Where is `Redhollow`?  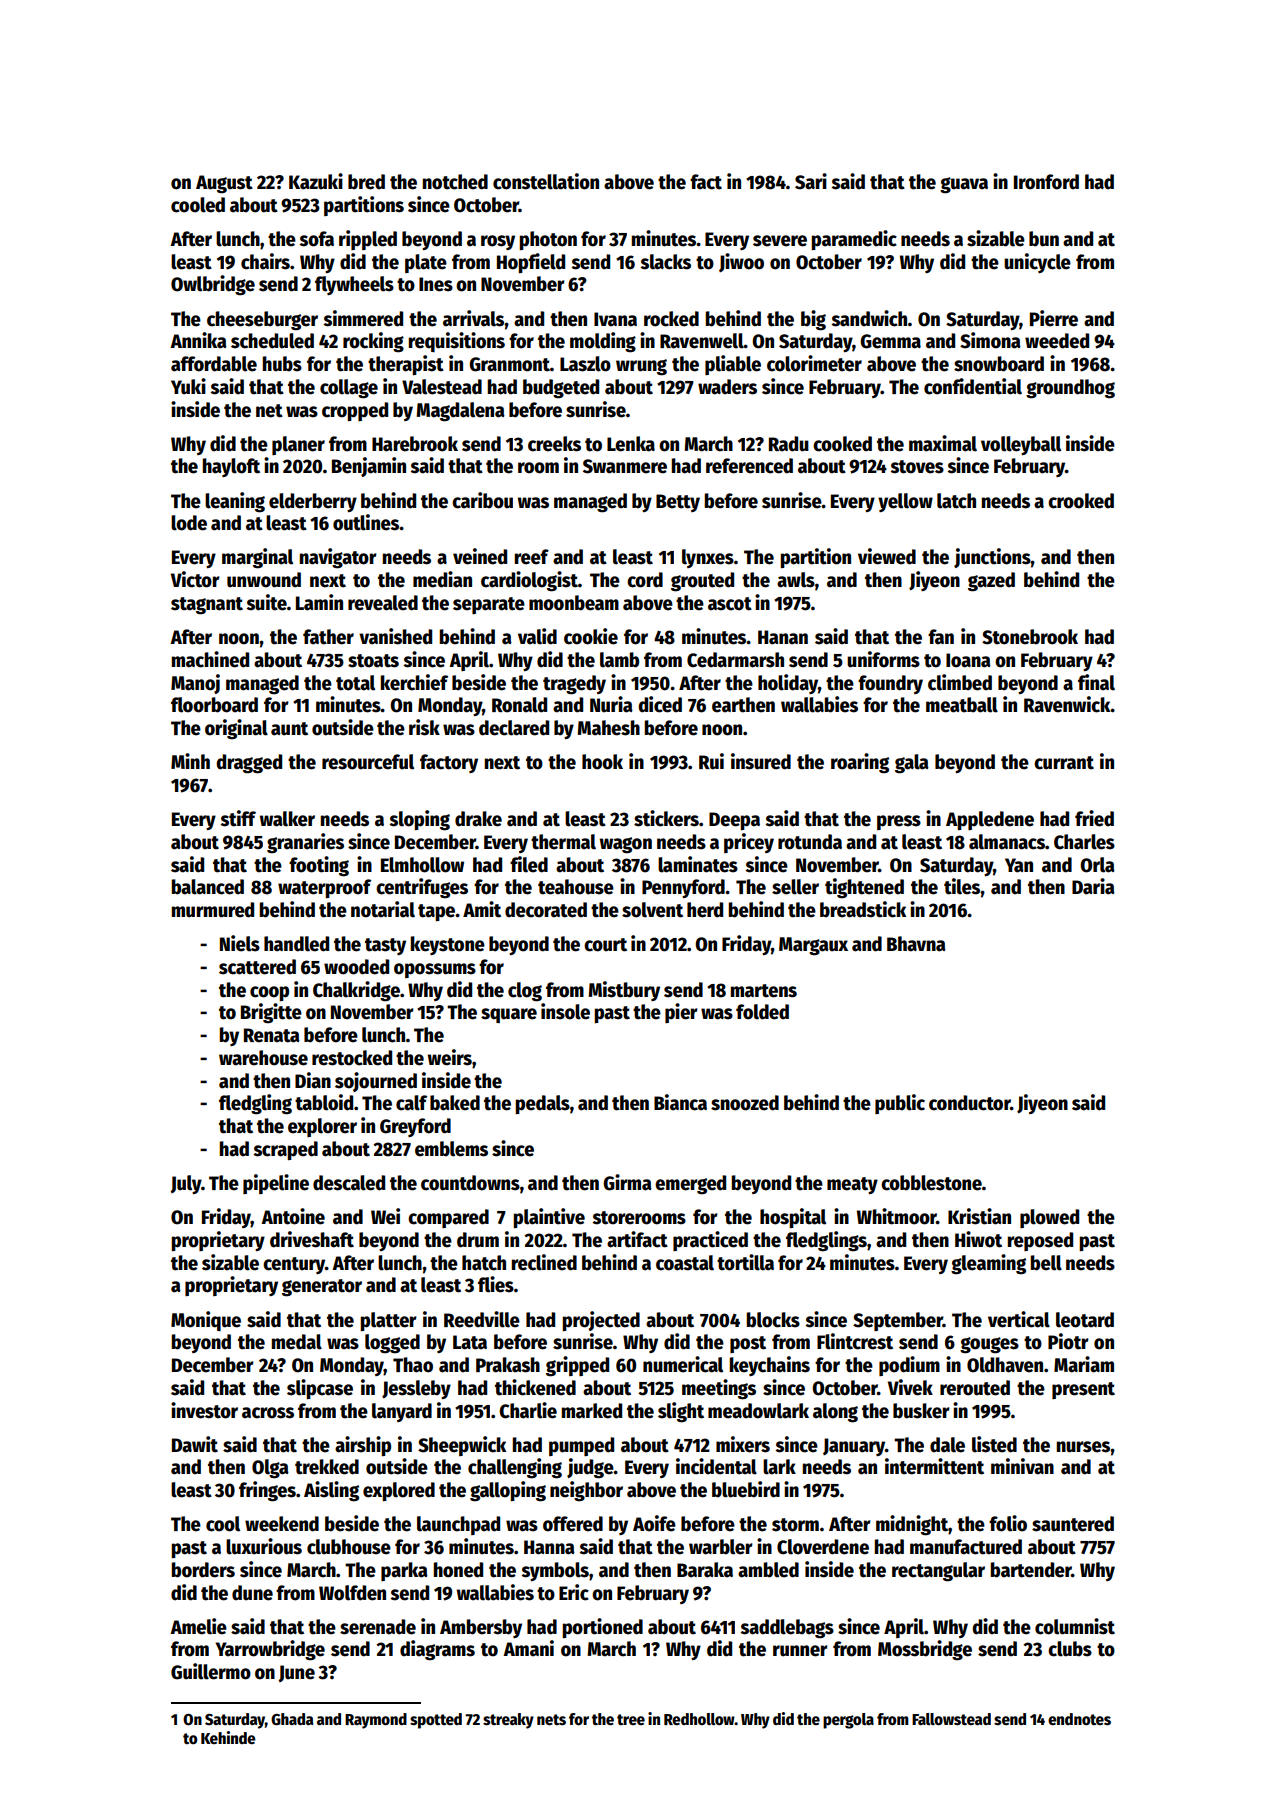
Redhollow is located at coordinates (699, 1719).
